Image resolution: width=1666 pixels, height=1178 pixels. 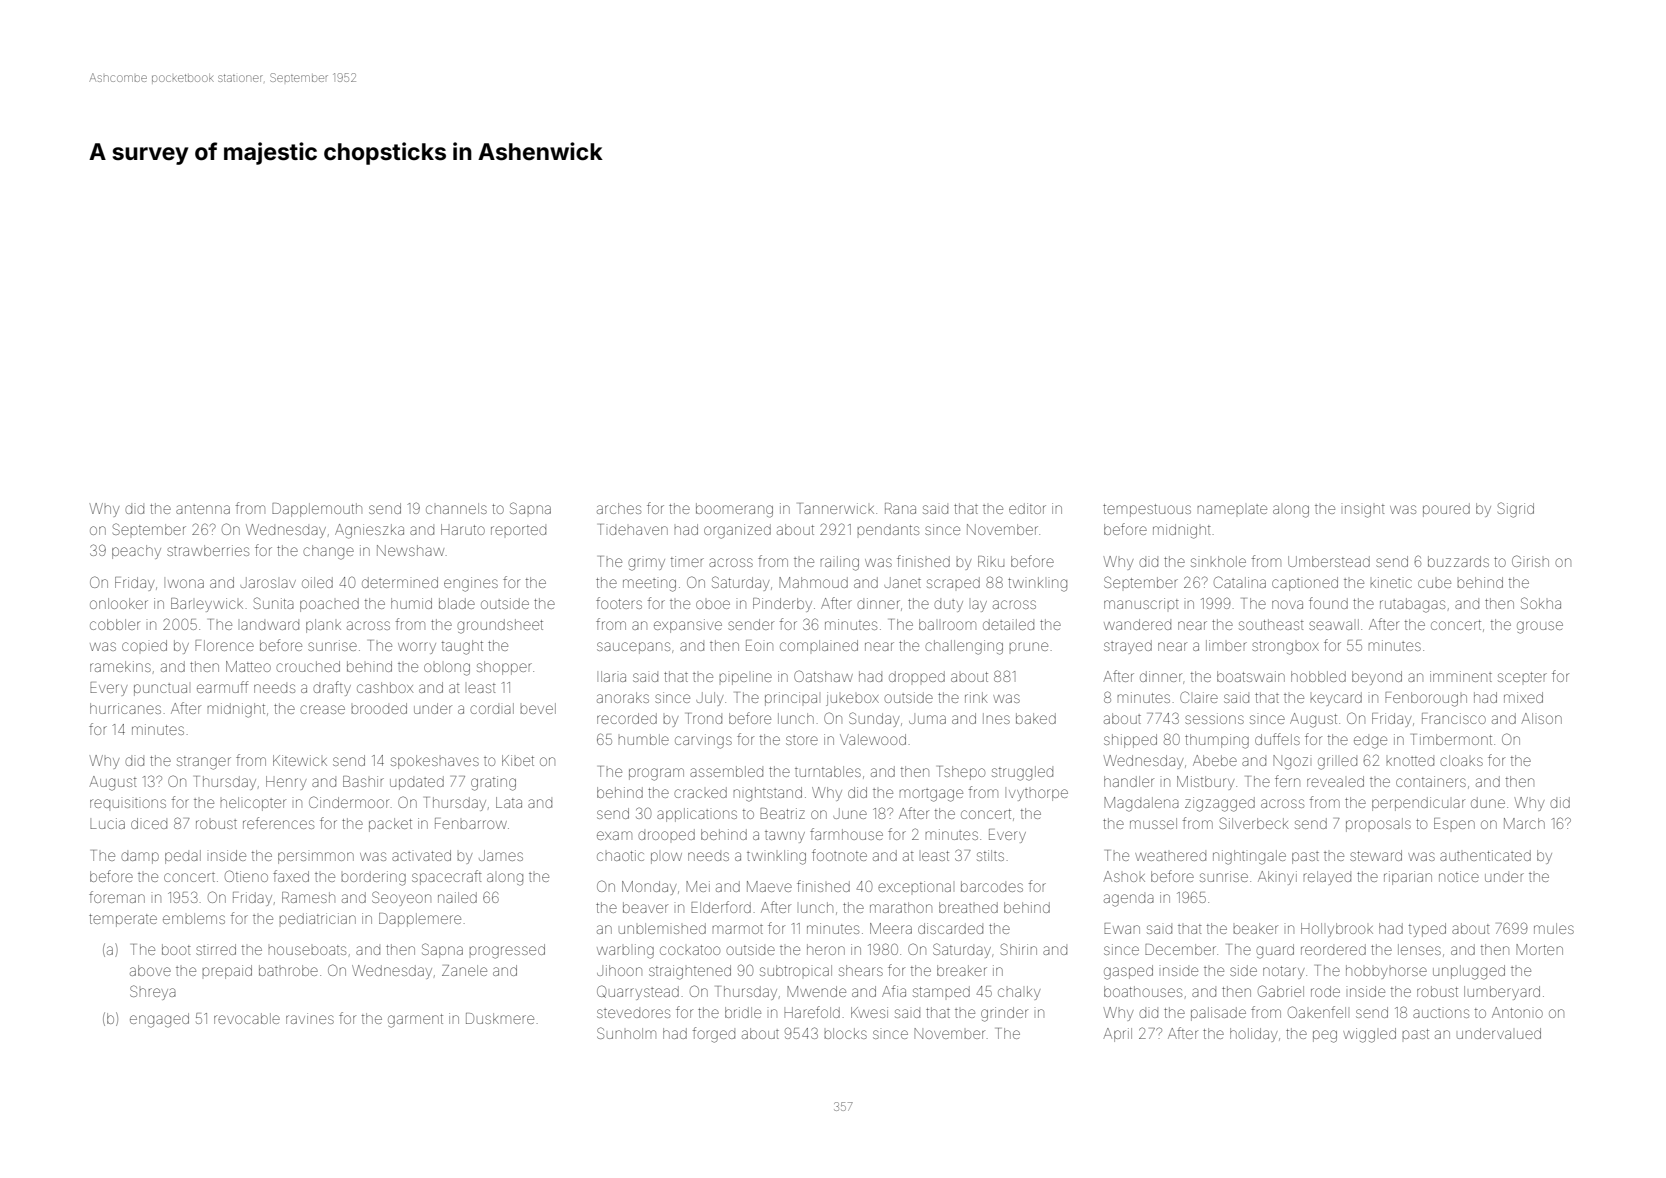 I want to click on keycard, so click(x=1336, y=699).
